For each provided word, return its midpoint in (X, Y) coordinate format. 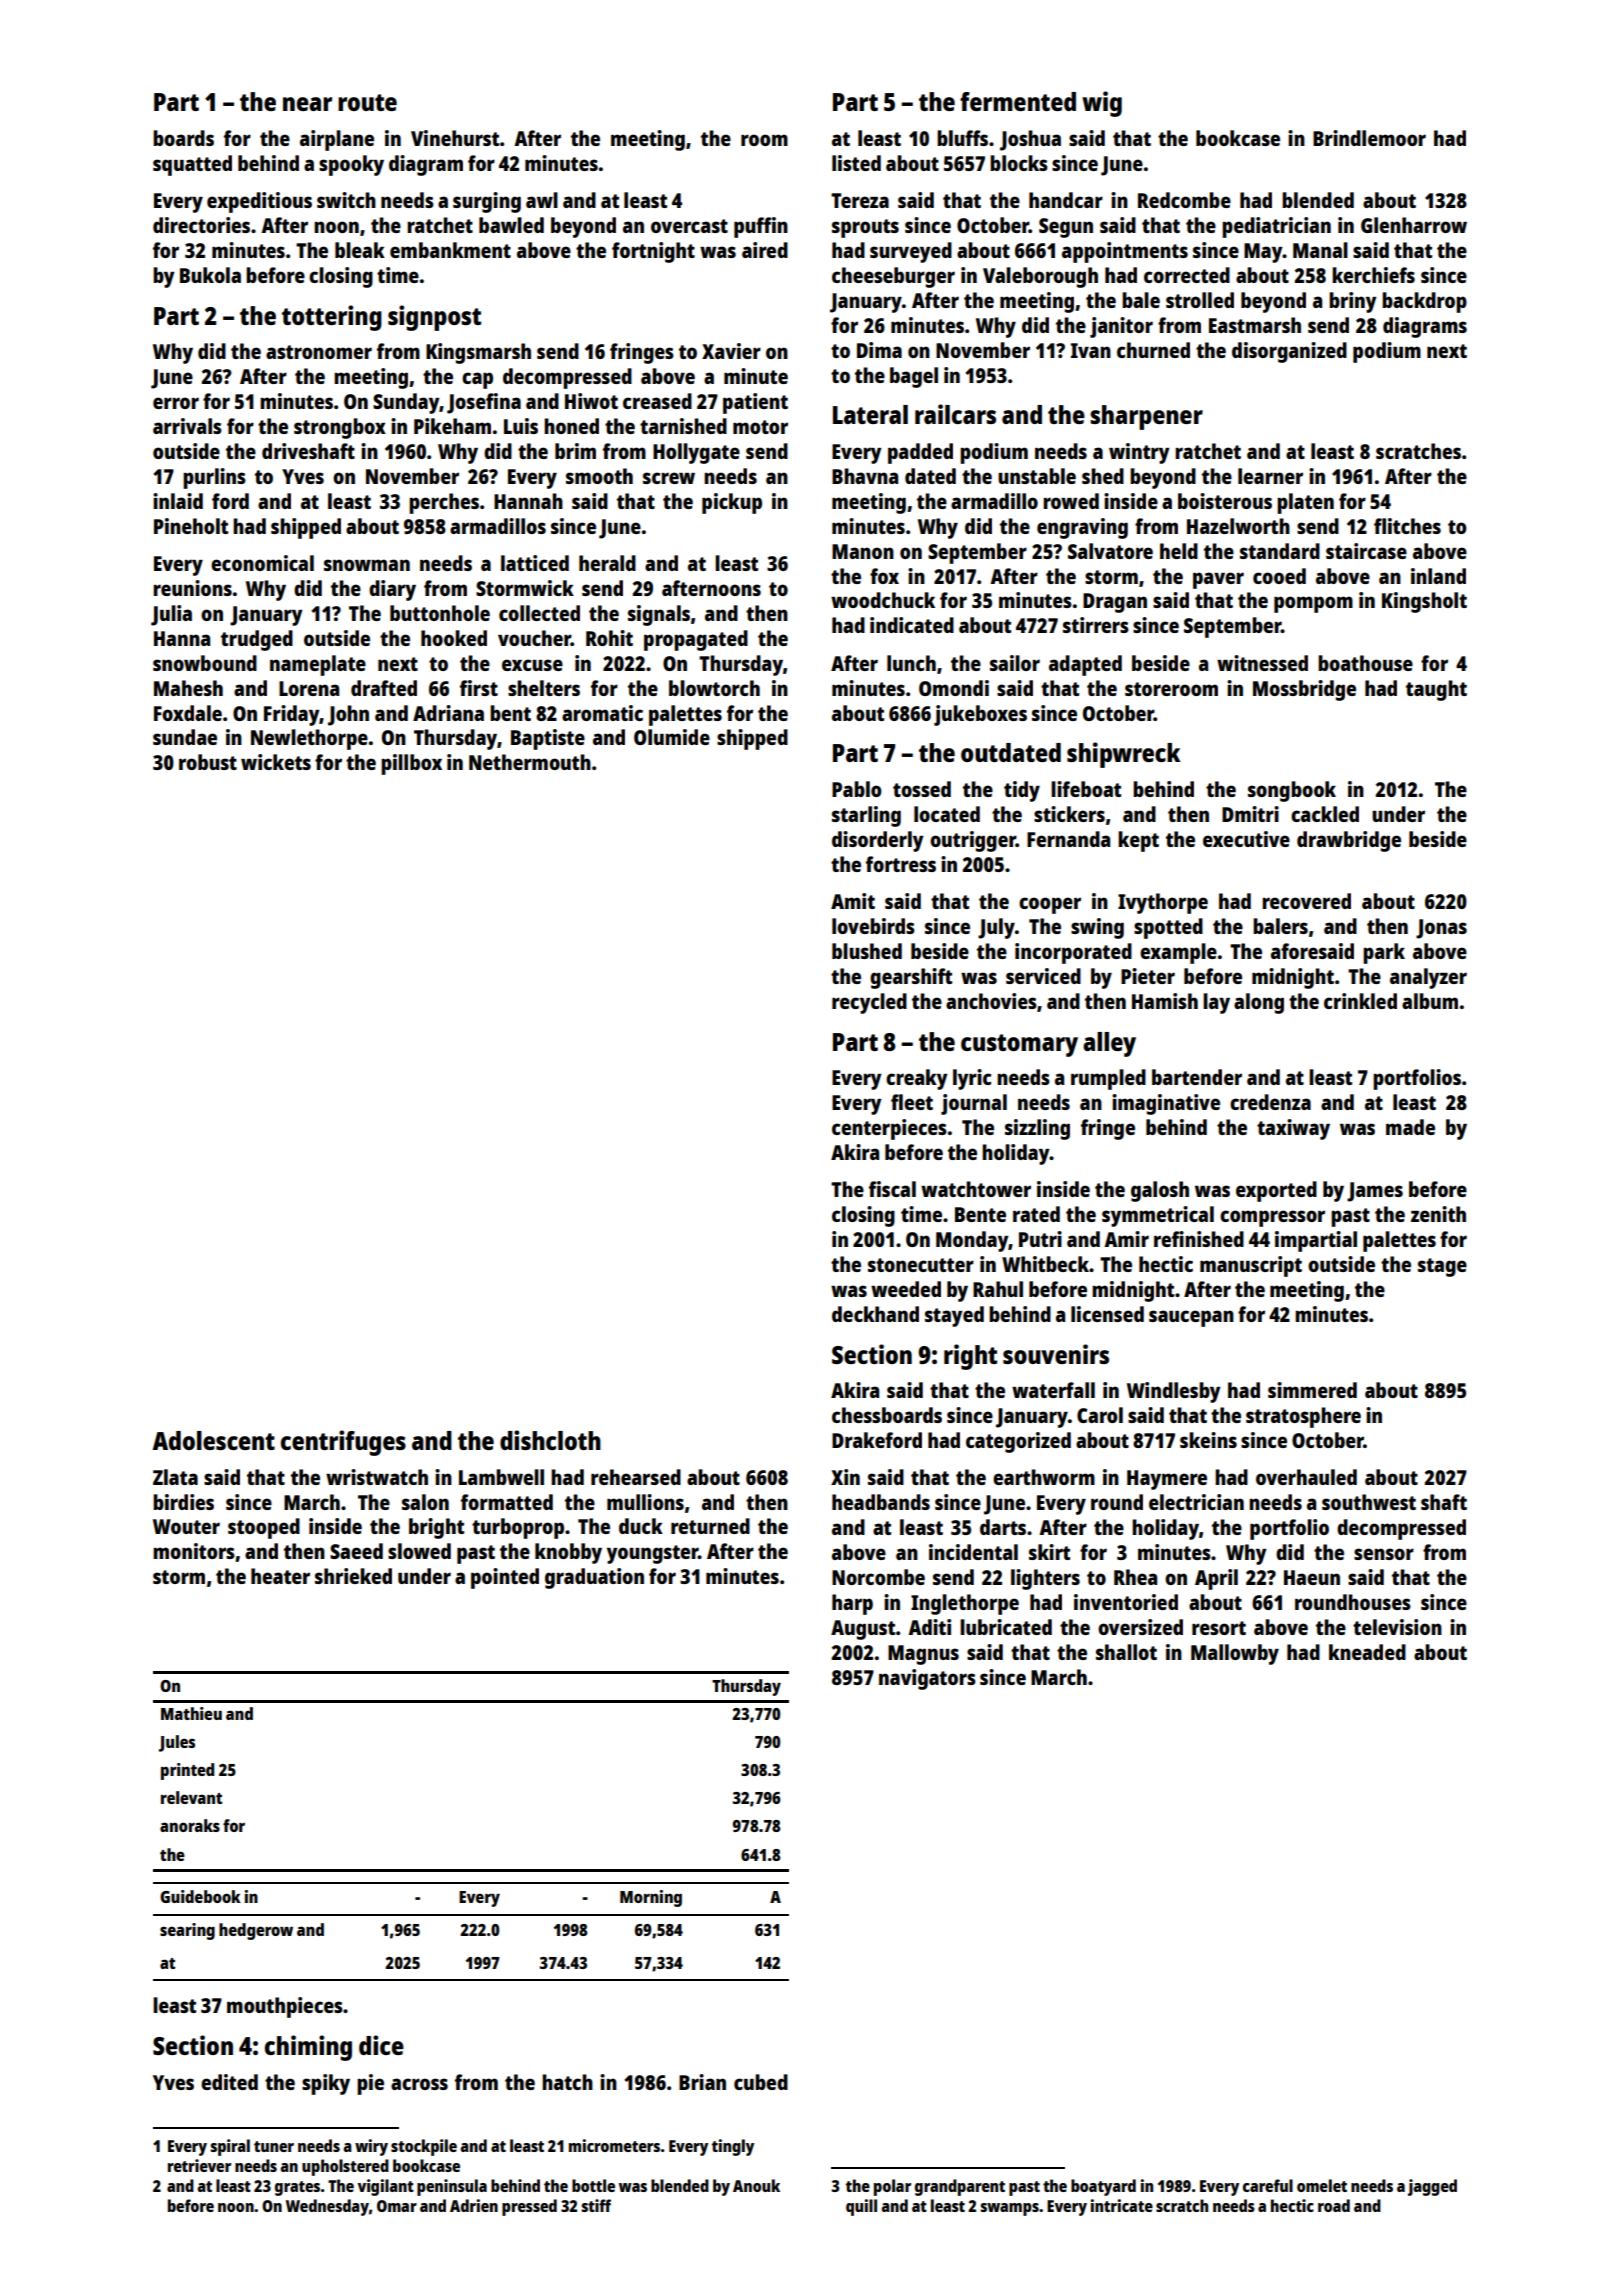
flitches (1407, 526)
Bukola (210, 275)
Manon (863, 551)
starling (866, 816)
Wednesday (327, 2207)
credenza (1270, 1102)
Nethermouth (530, 762)
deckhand (875, 1314)
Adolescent (213, 1440)
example (1178, 953)
